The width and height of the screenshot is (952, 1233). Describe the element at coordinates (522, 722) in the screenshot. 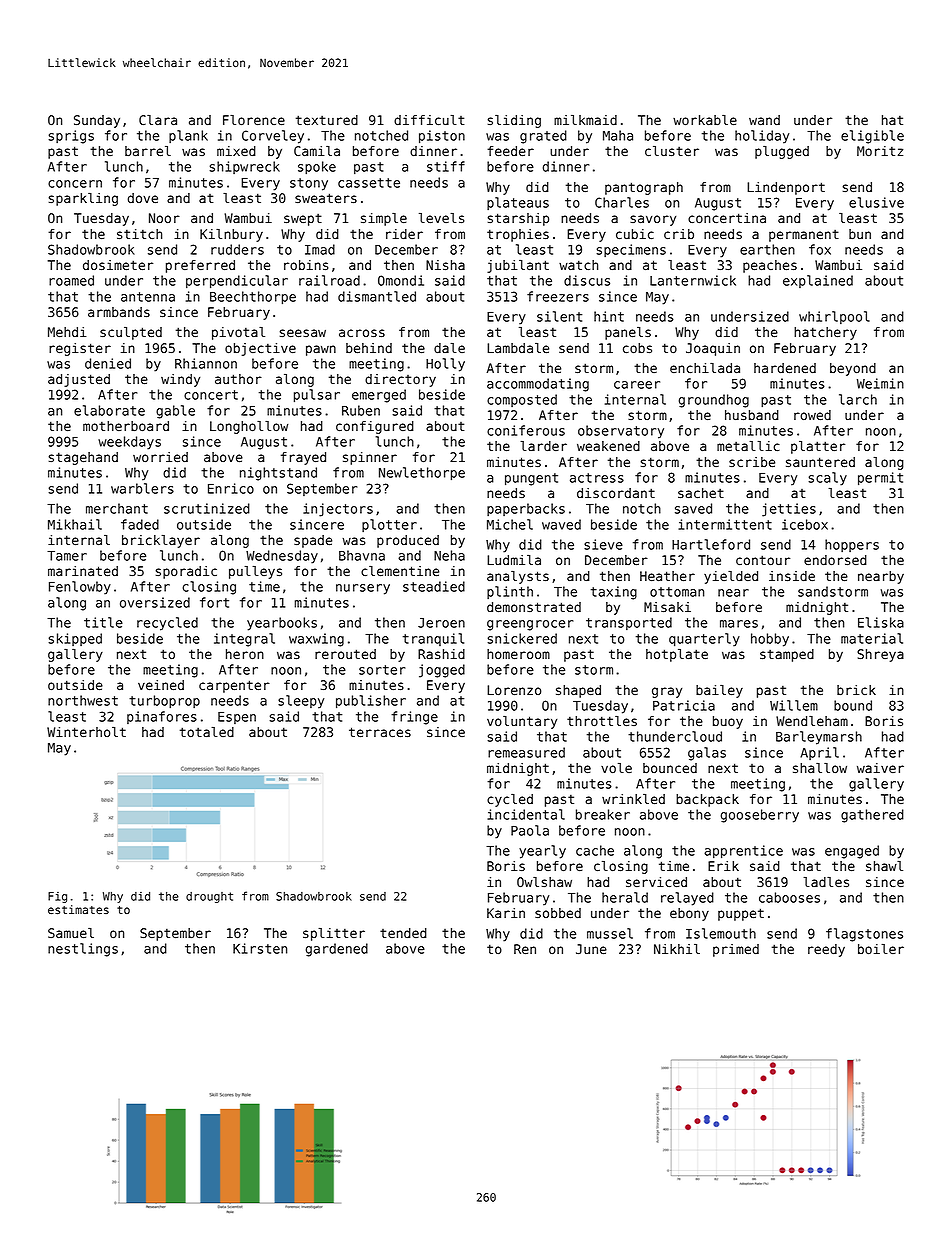

I see `voluntary` at that location.
